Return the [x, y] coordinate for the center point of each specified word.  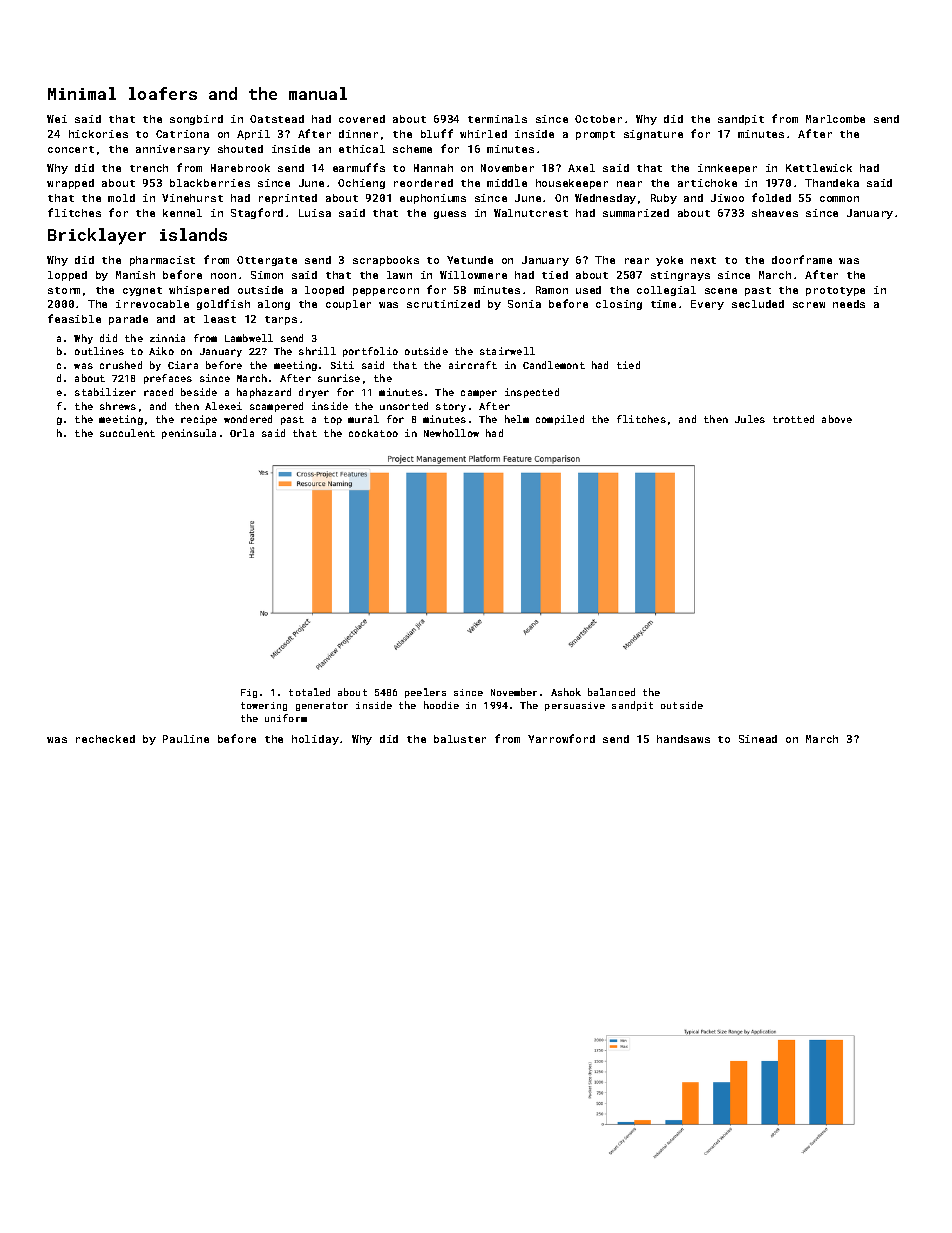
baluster [460, 739]
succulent [127, 433]
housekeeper [572, 184]
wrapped [70, 184]
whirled [483, 134]
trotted [793, 419]
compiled [560, 420]
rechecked [105, 739]
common [839, 199]
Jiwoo [727, 198]
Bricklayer [97, 236]
